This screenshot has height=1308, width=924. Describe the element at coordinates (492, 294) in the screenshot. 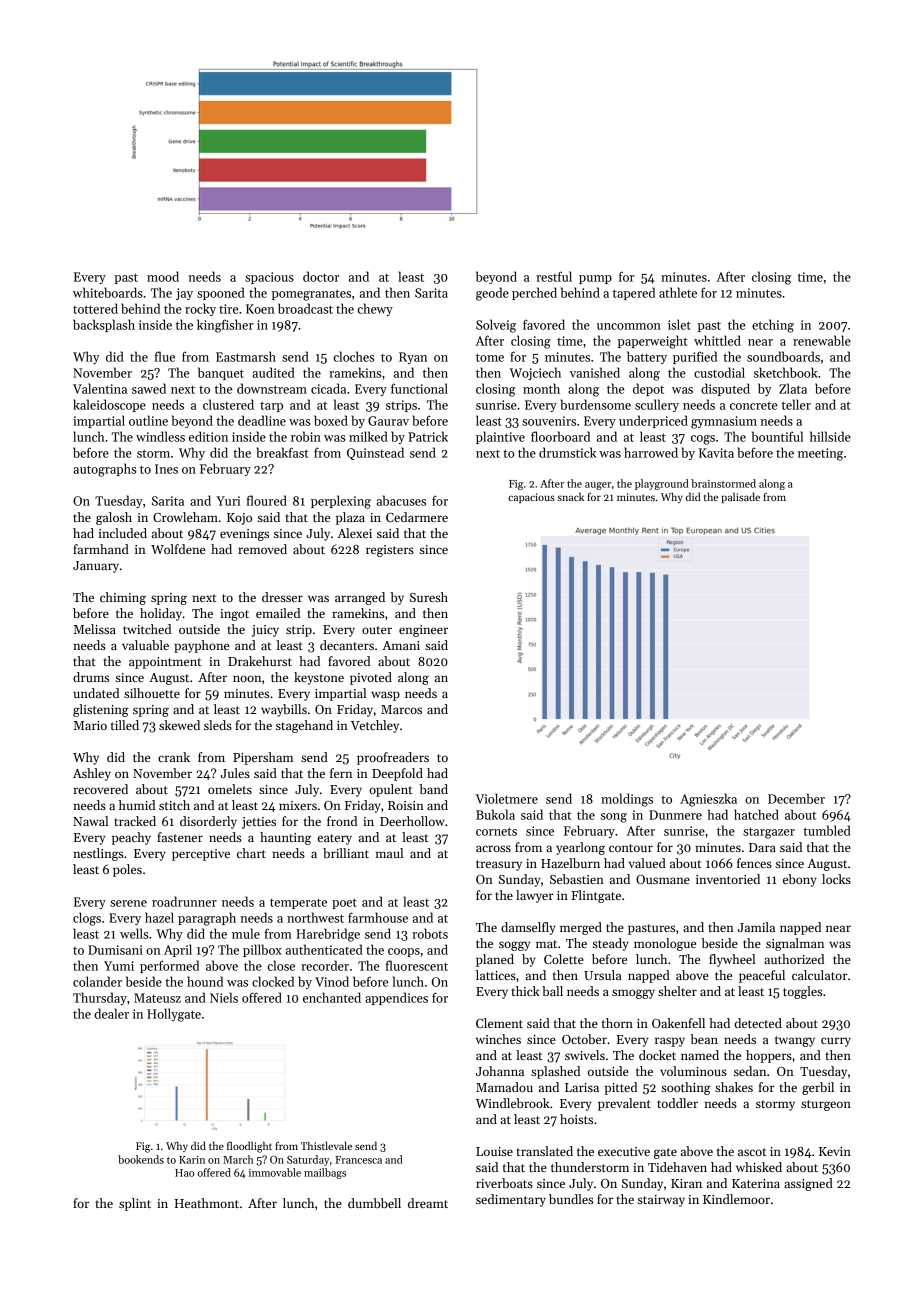

I see `geode` at that location.
